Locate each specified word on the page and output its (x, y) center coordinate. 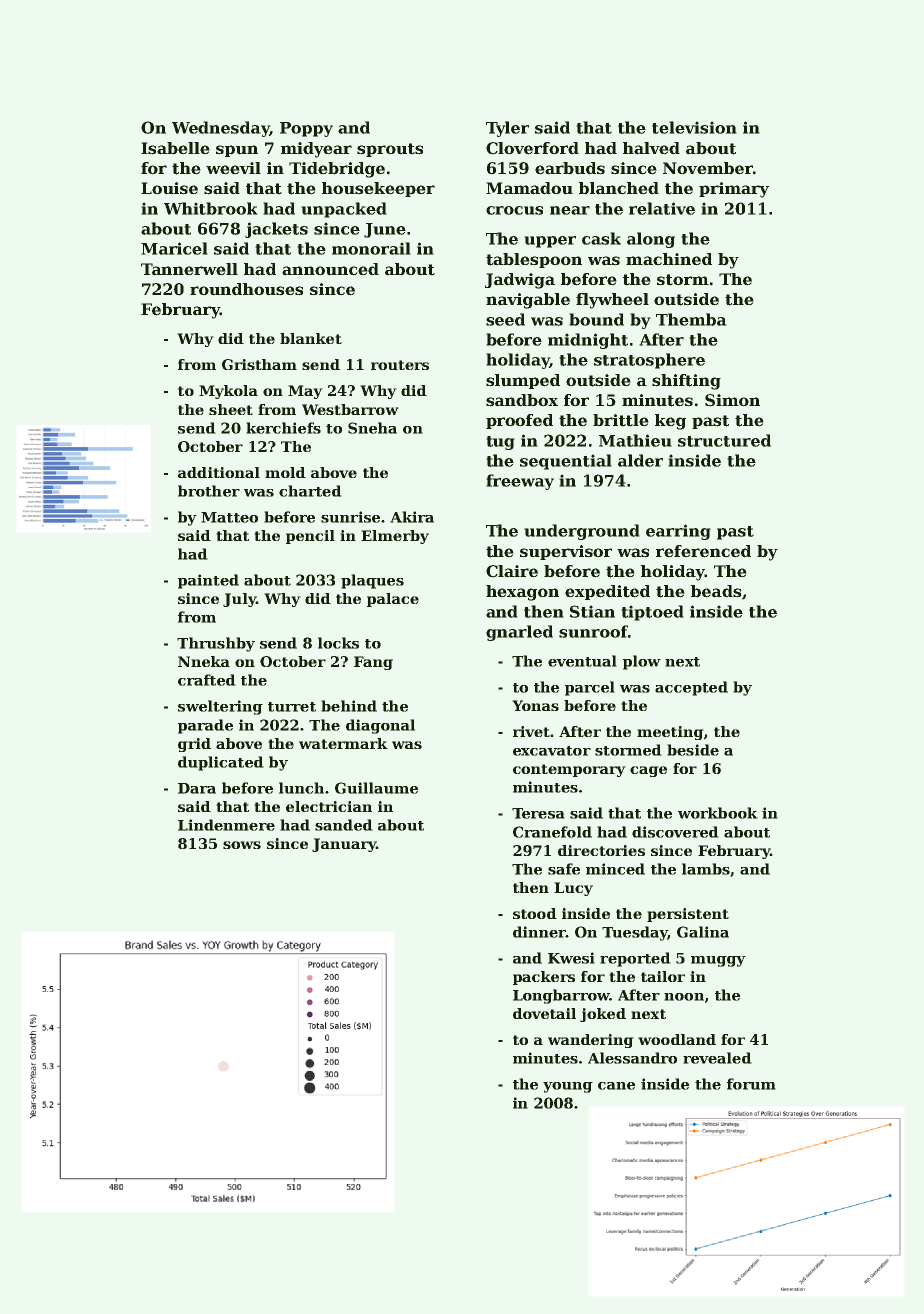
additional (219, 472)
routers (400, 365)
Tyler (507, 129)
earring (678, 532)
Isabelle (175, 148)
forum (751, 1084)
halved (651, 148)
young (568, 1087)
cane (616, 1086)
